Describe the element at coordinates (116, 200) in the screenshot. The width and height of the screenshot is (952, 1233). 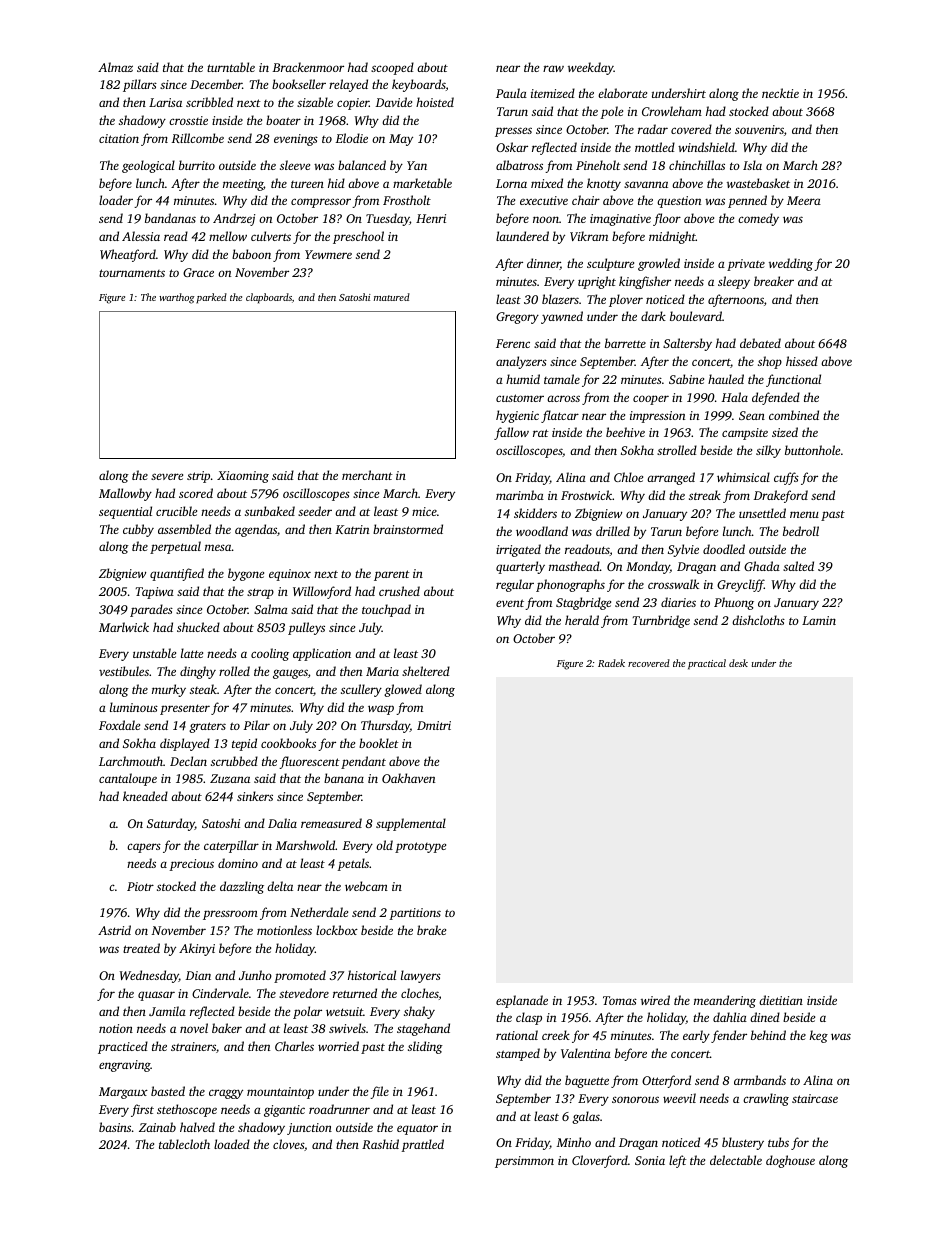
I see `loader` at that location.
